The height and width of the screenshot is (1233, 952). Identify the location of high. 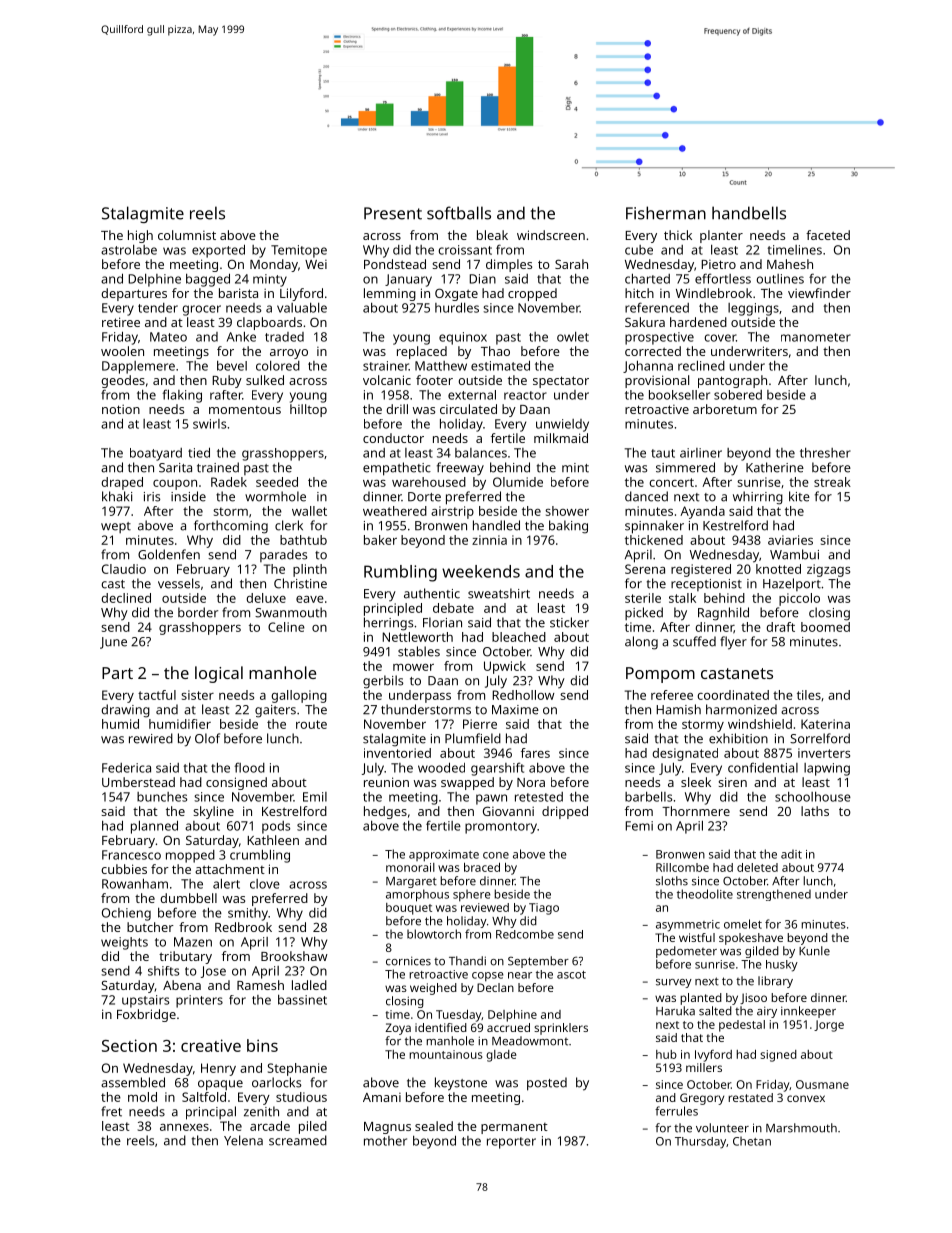
(140, 236).
